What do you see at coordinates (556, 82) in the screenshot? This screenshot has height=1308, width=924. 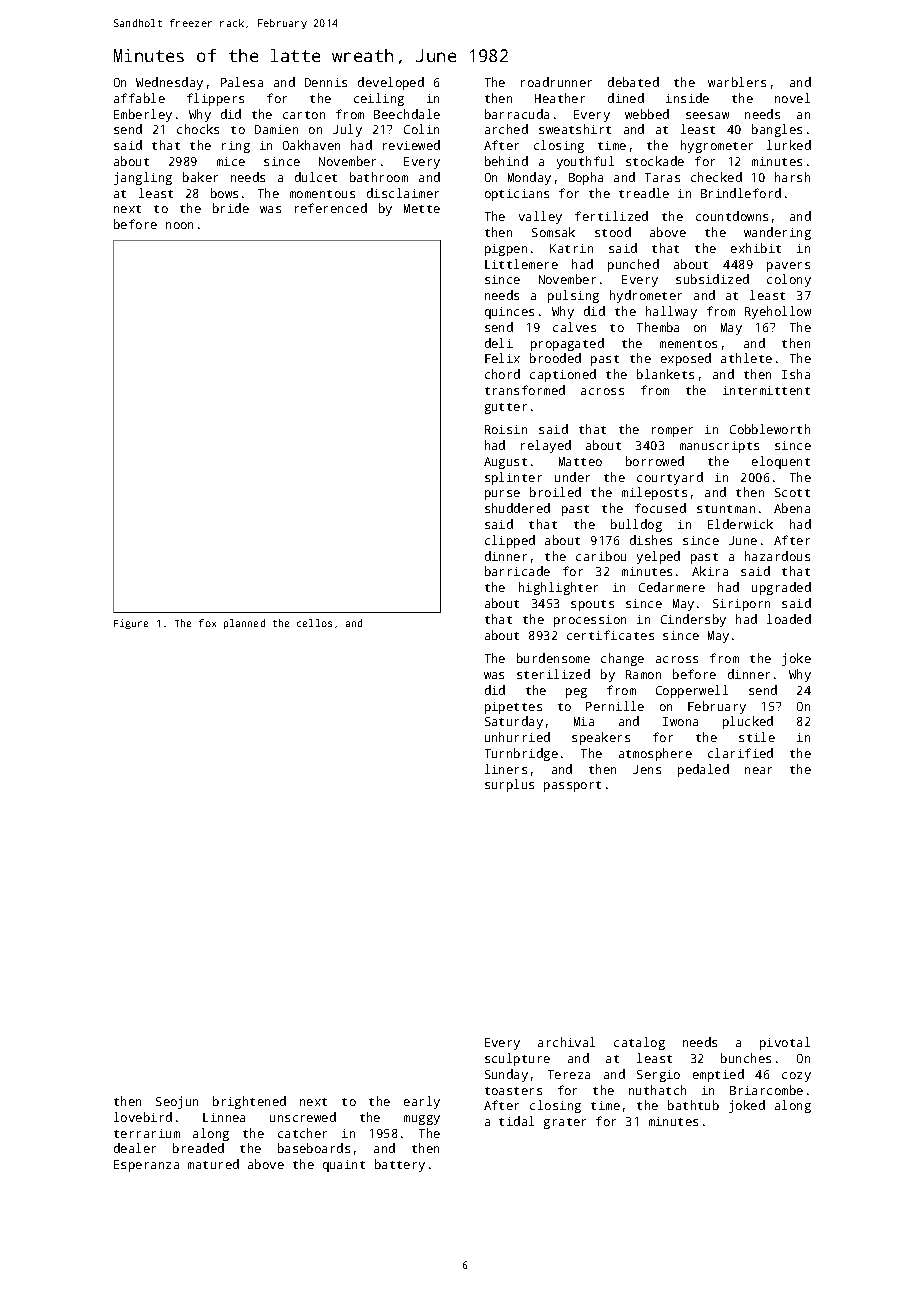 I see `roadrunner` at bounding box center [556, 82].
